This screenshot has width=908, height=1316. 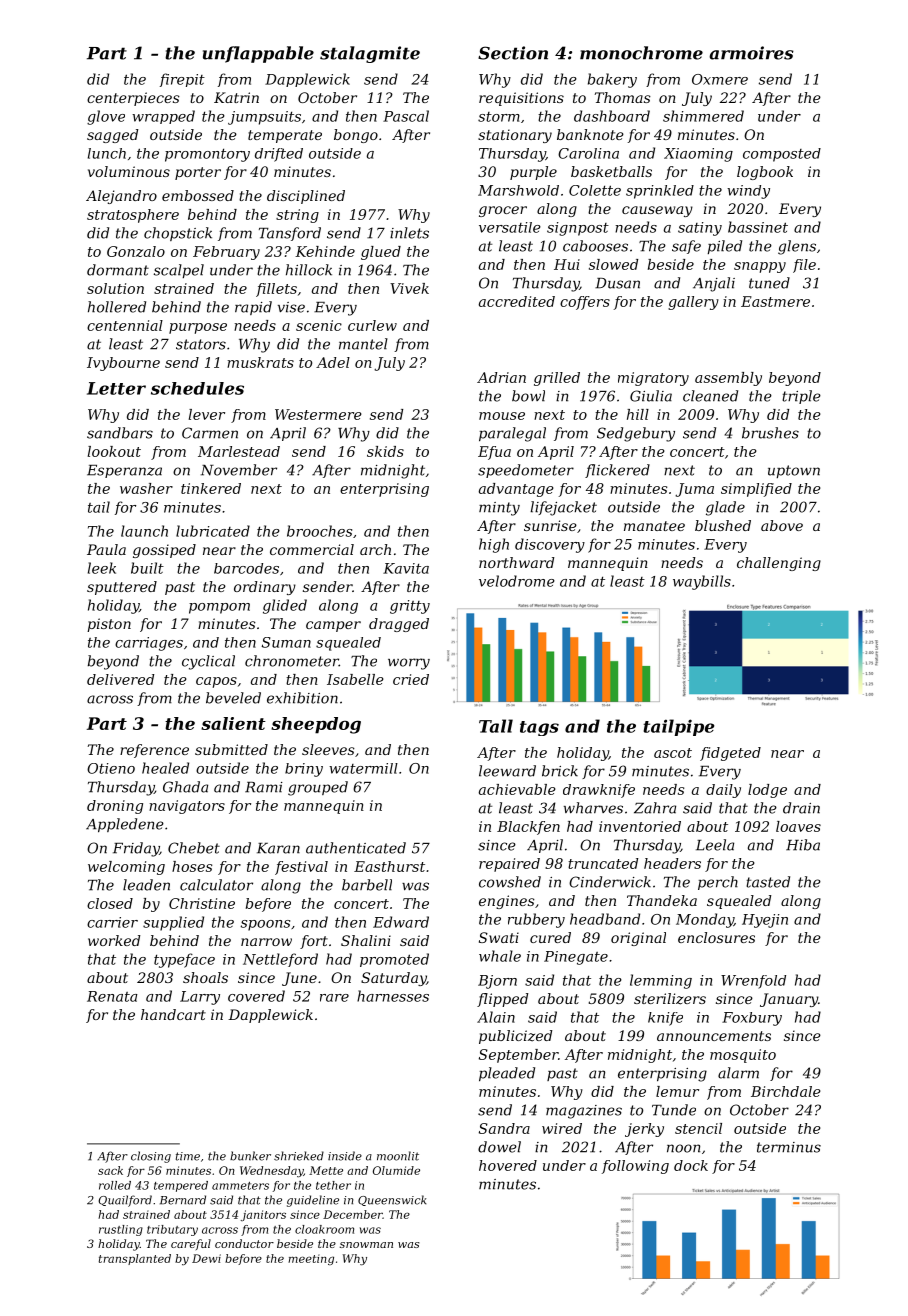 What do you see at coordinates (120, 679) in the screenshot?
I see `delivered` at bounding box center [120, 679].
